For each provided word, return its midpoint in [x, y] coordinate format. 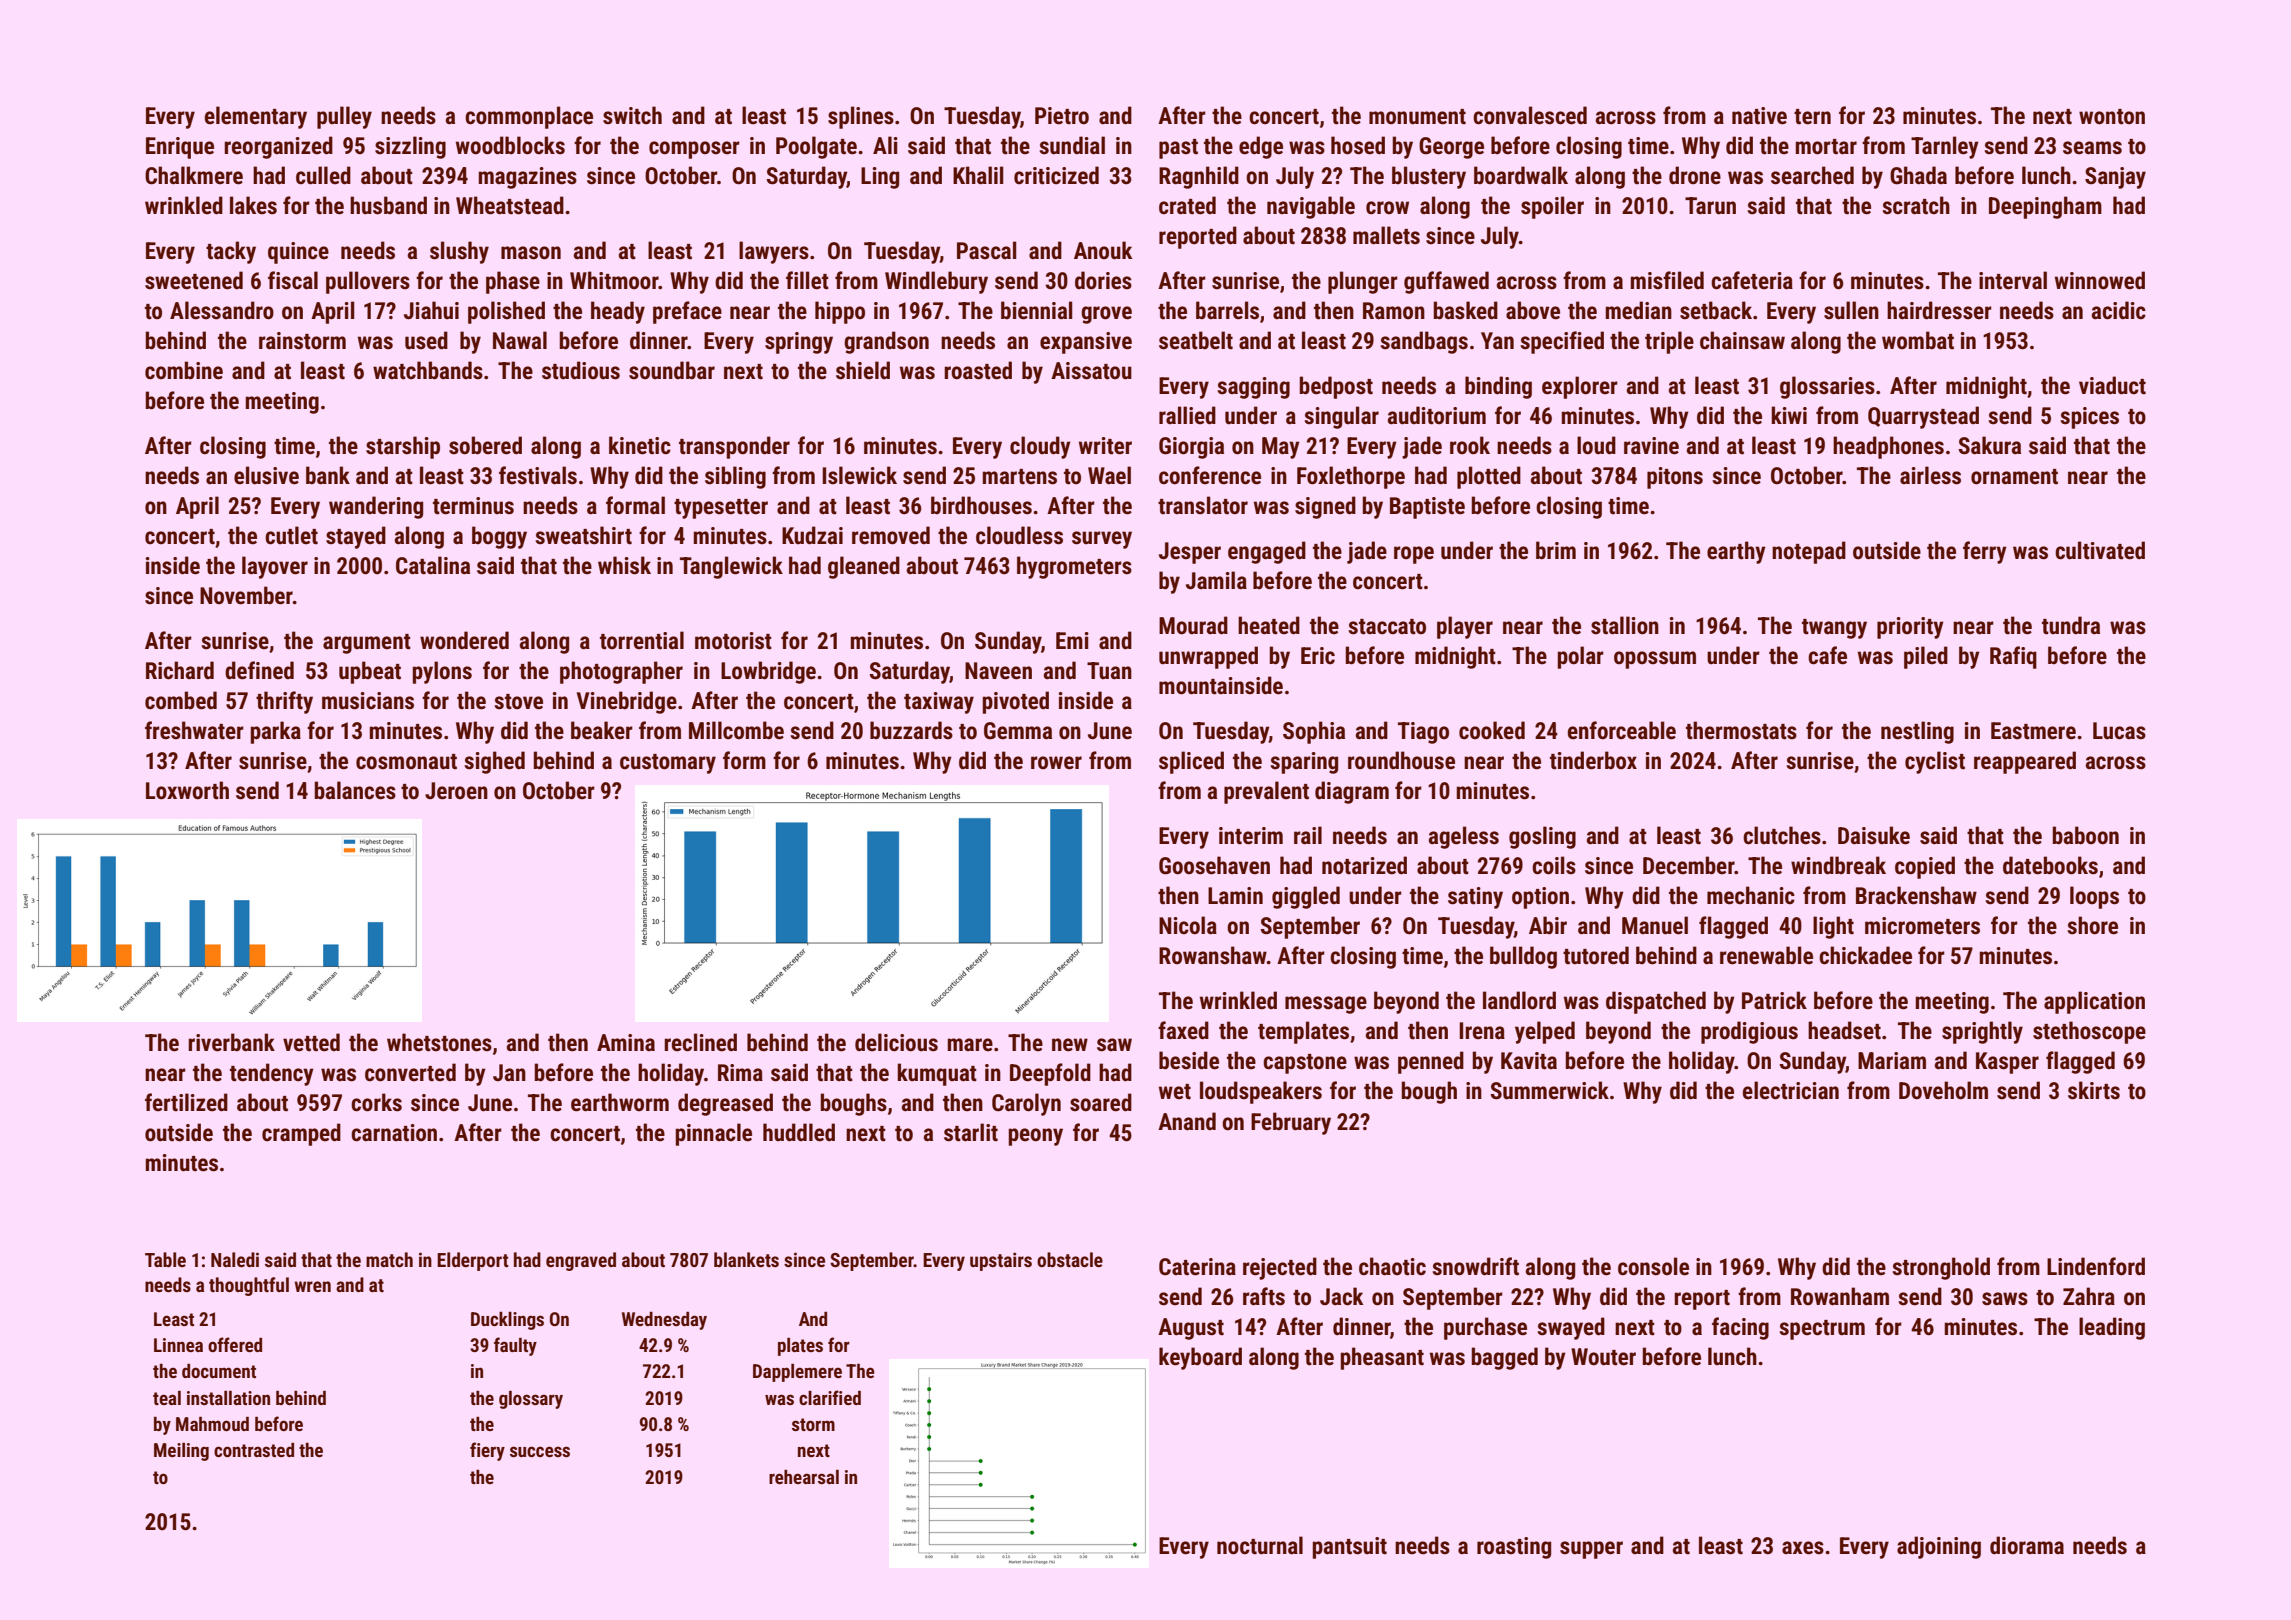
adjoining [1939, 1547]
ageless [1463, 837]
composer [694, 150]
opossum [1655, 660]
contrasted [254, 1450]
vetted [311, 1042]
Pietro [1062, 116]
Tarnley [1945, 147]
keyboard [1200, 1358]
